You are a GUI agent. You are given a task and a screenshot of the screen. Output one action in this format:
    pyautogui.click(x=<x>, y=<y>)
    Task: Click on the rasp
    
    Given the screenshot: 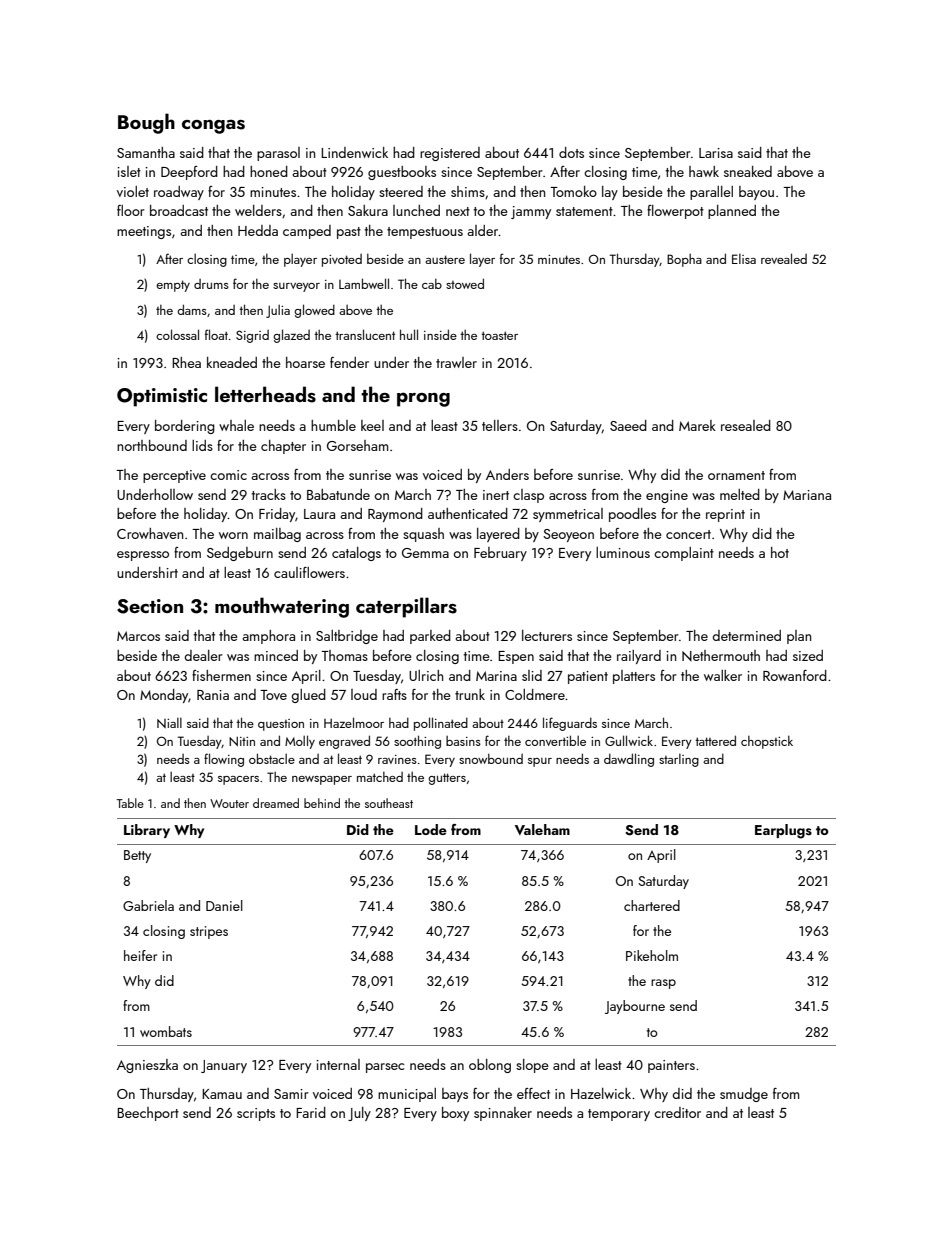 What is the action you would take?
    pyautogui.click(x=663, y=984)
